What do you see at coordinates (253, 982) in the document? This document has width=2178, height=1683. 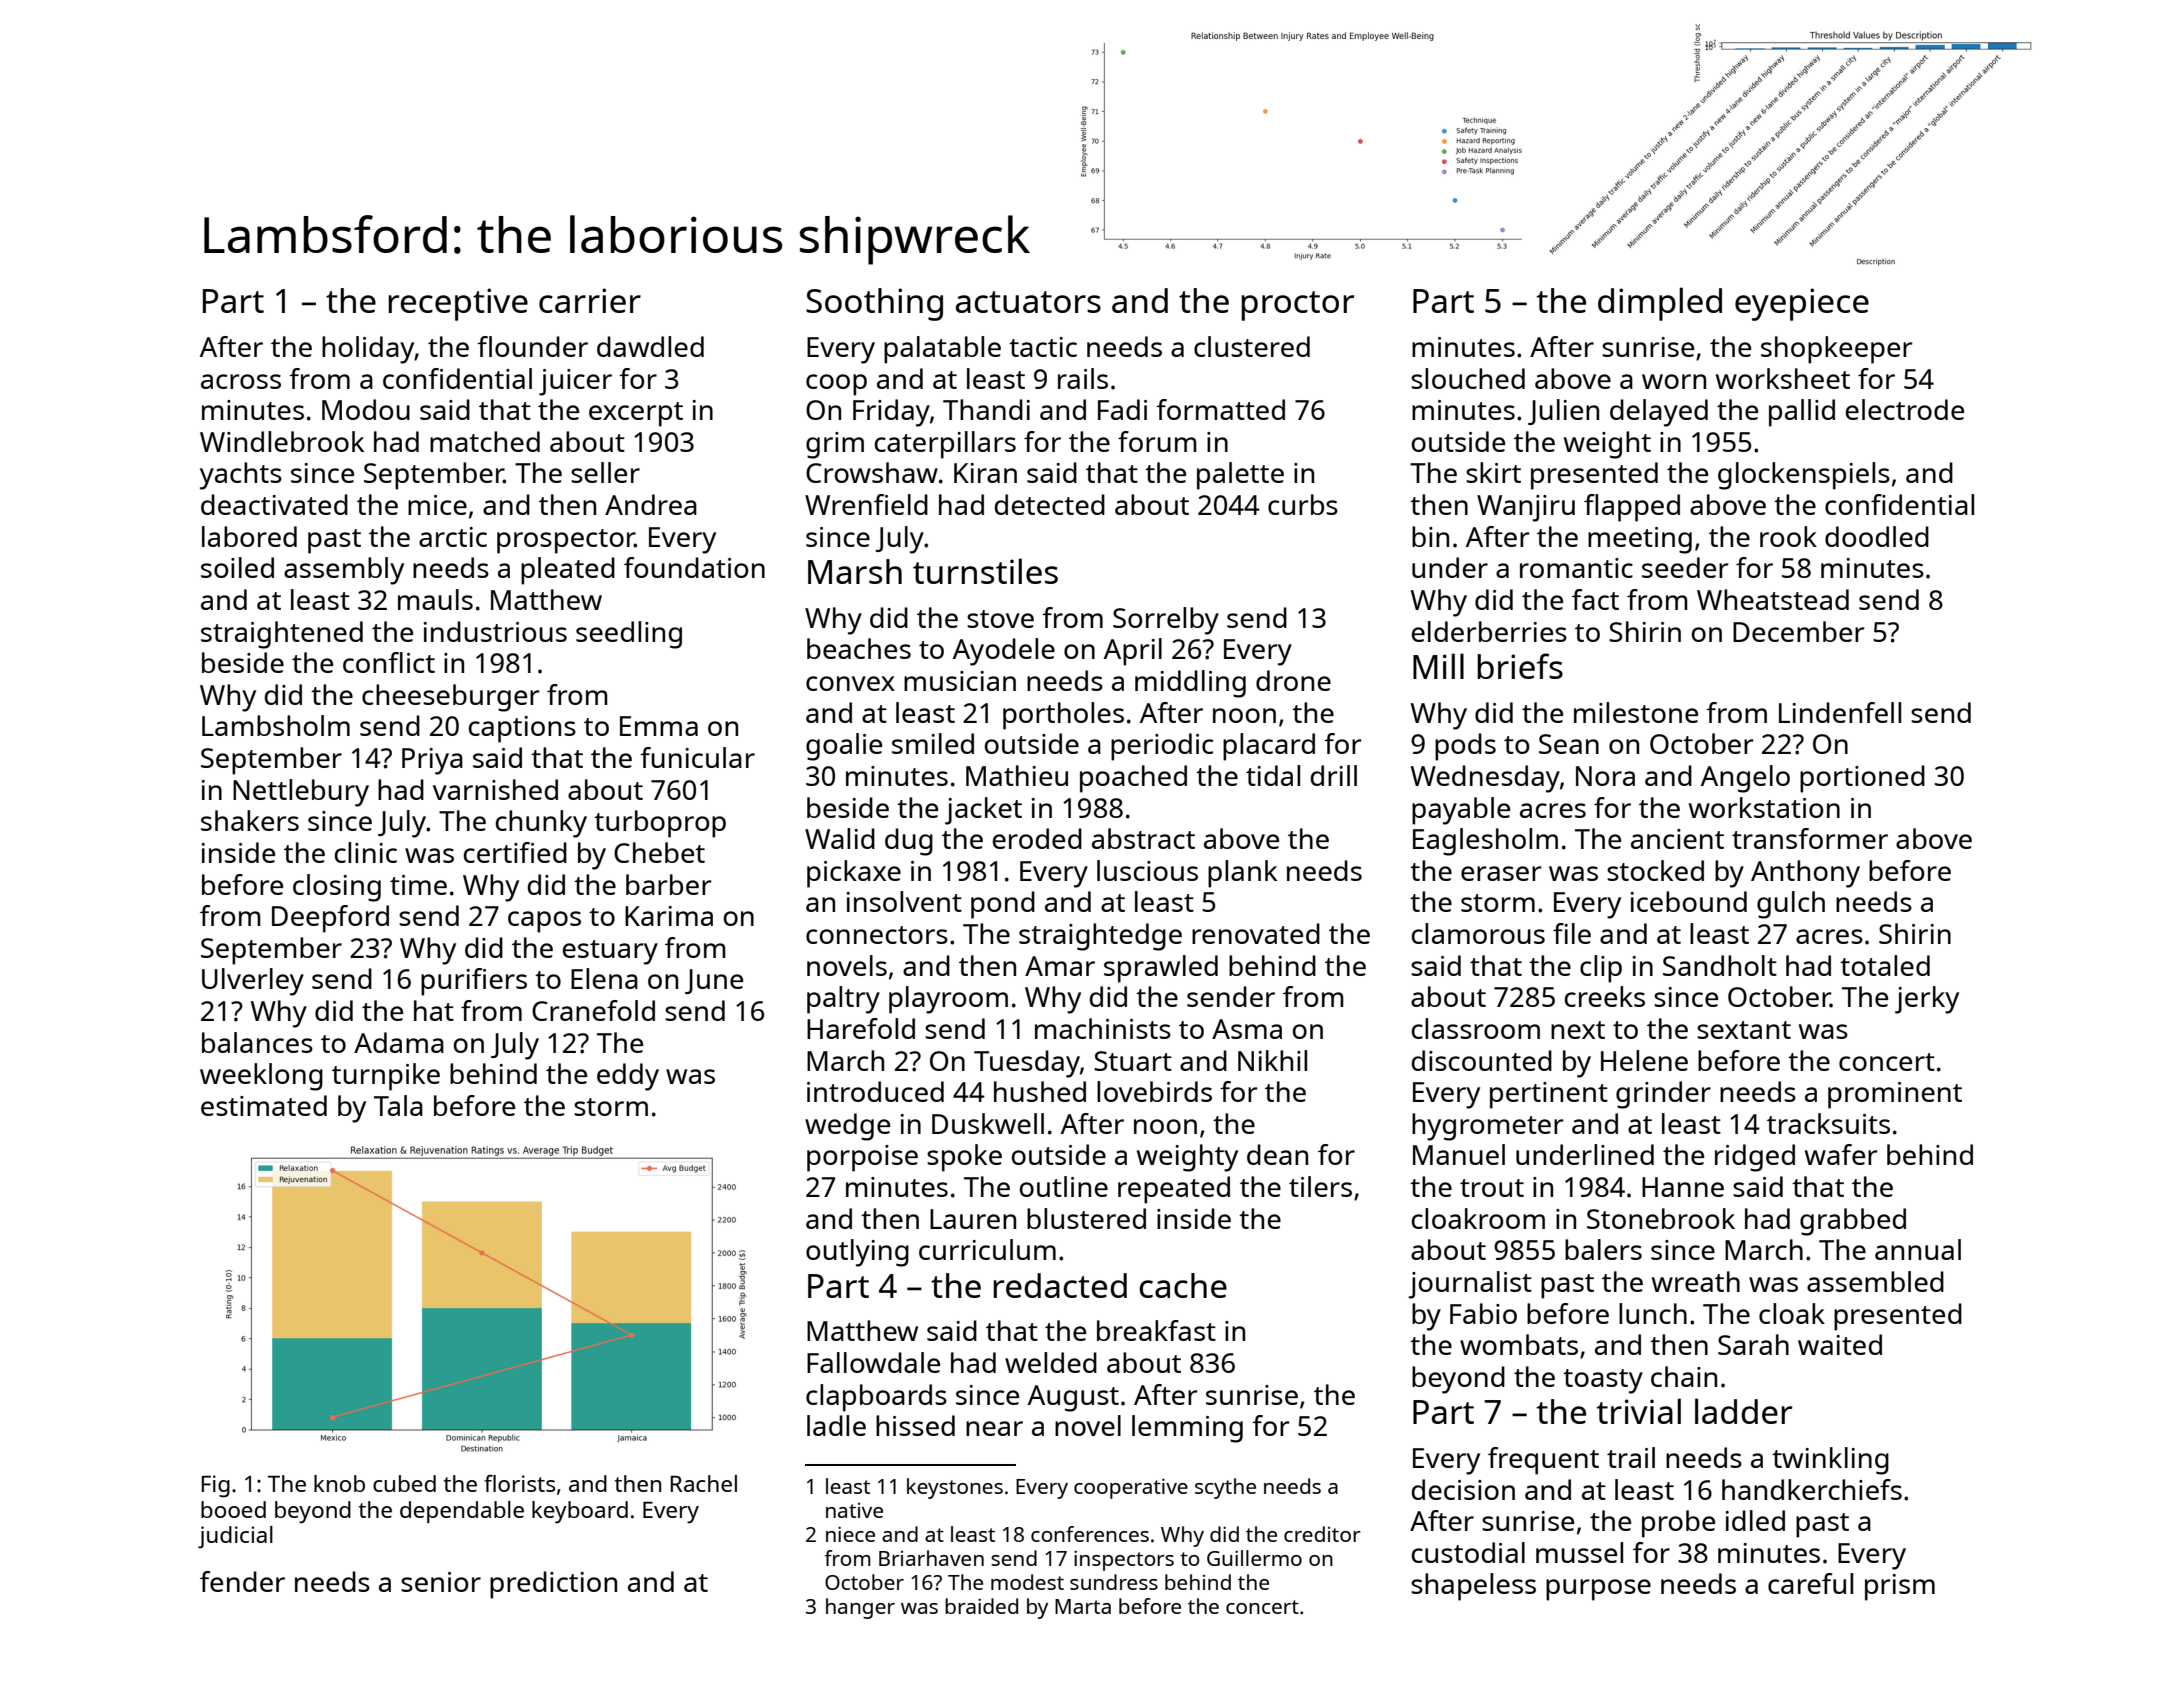 I see `Ulverley` at bounding box center [253, 982].
